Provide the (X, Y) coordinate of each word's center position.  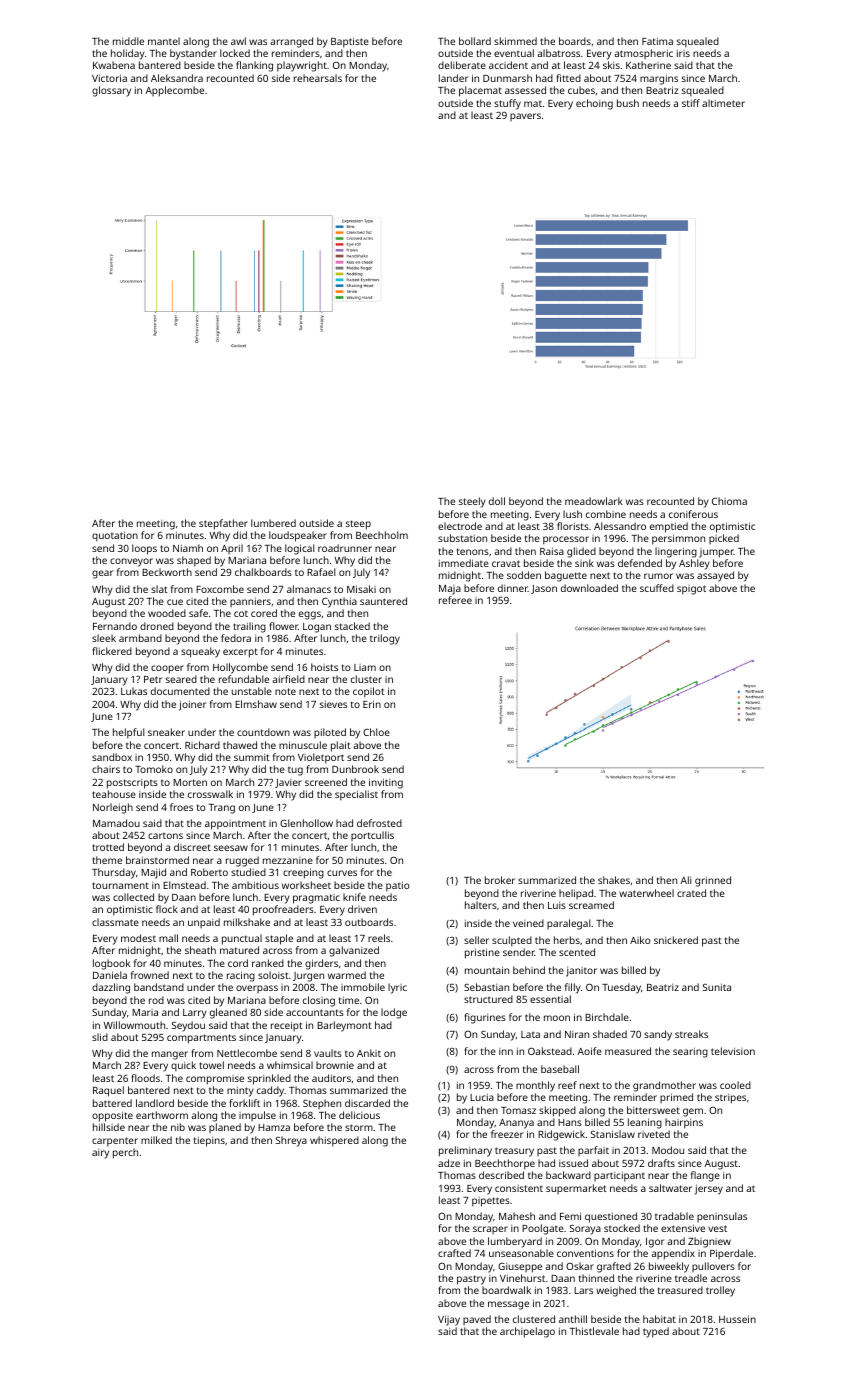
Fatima (657, 41)
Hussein (737, 1319)
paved (477, 1320)
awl (238, 41)
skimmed (515, 41)
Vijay (449, 1320)
